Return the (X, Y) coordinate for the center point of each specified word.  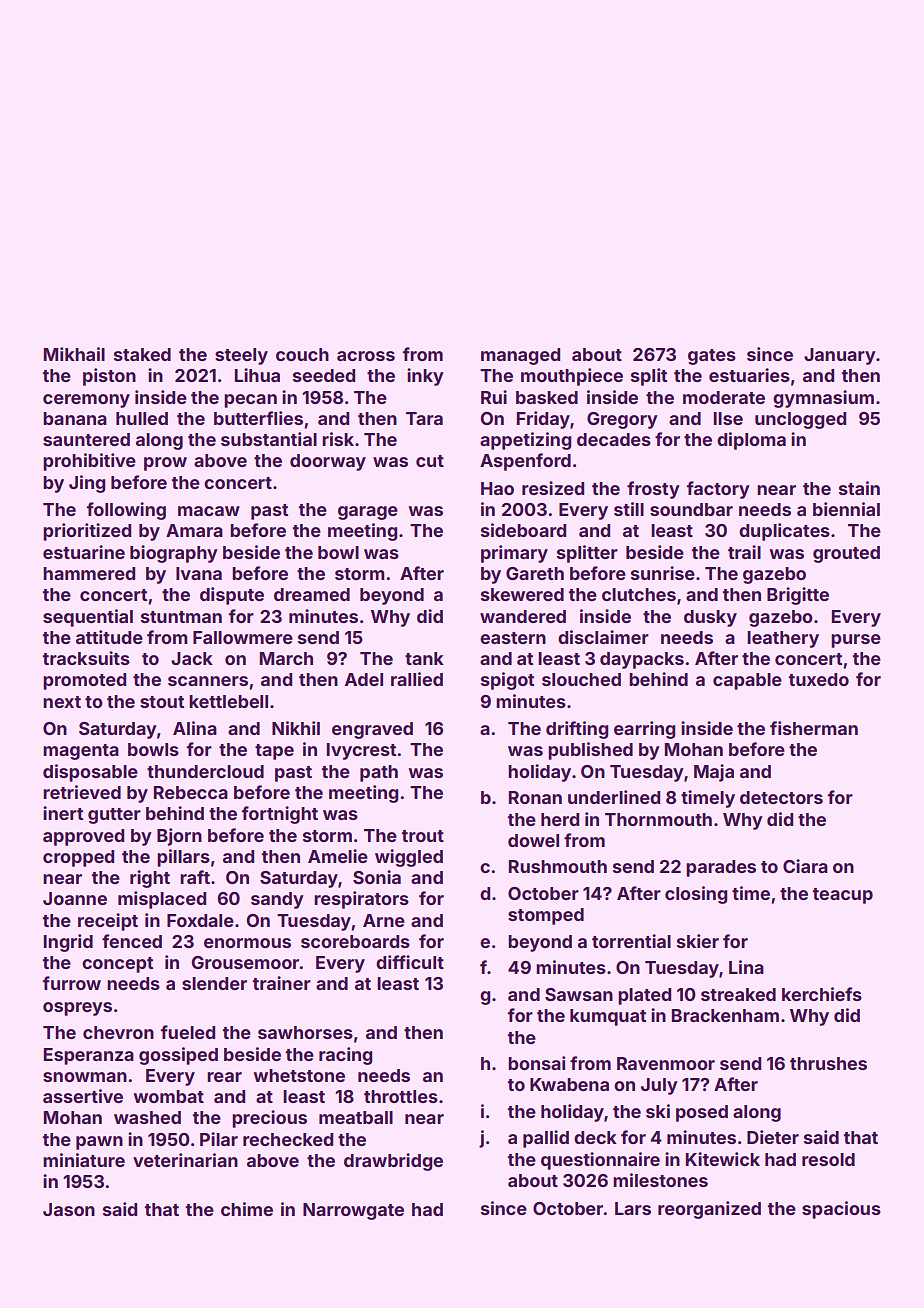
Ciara (805, 866)
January (840, 356)
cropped (78, 858)
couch (302, 354)
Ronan (535, 797)
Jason (69, 1209)
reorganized (709, 1210)
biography (174, 554)
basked (547, 397)
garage (368, 513)
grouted (846, 554)
